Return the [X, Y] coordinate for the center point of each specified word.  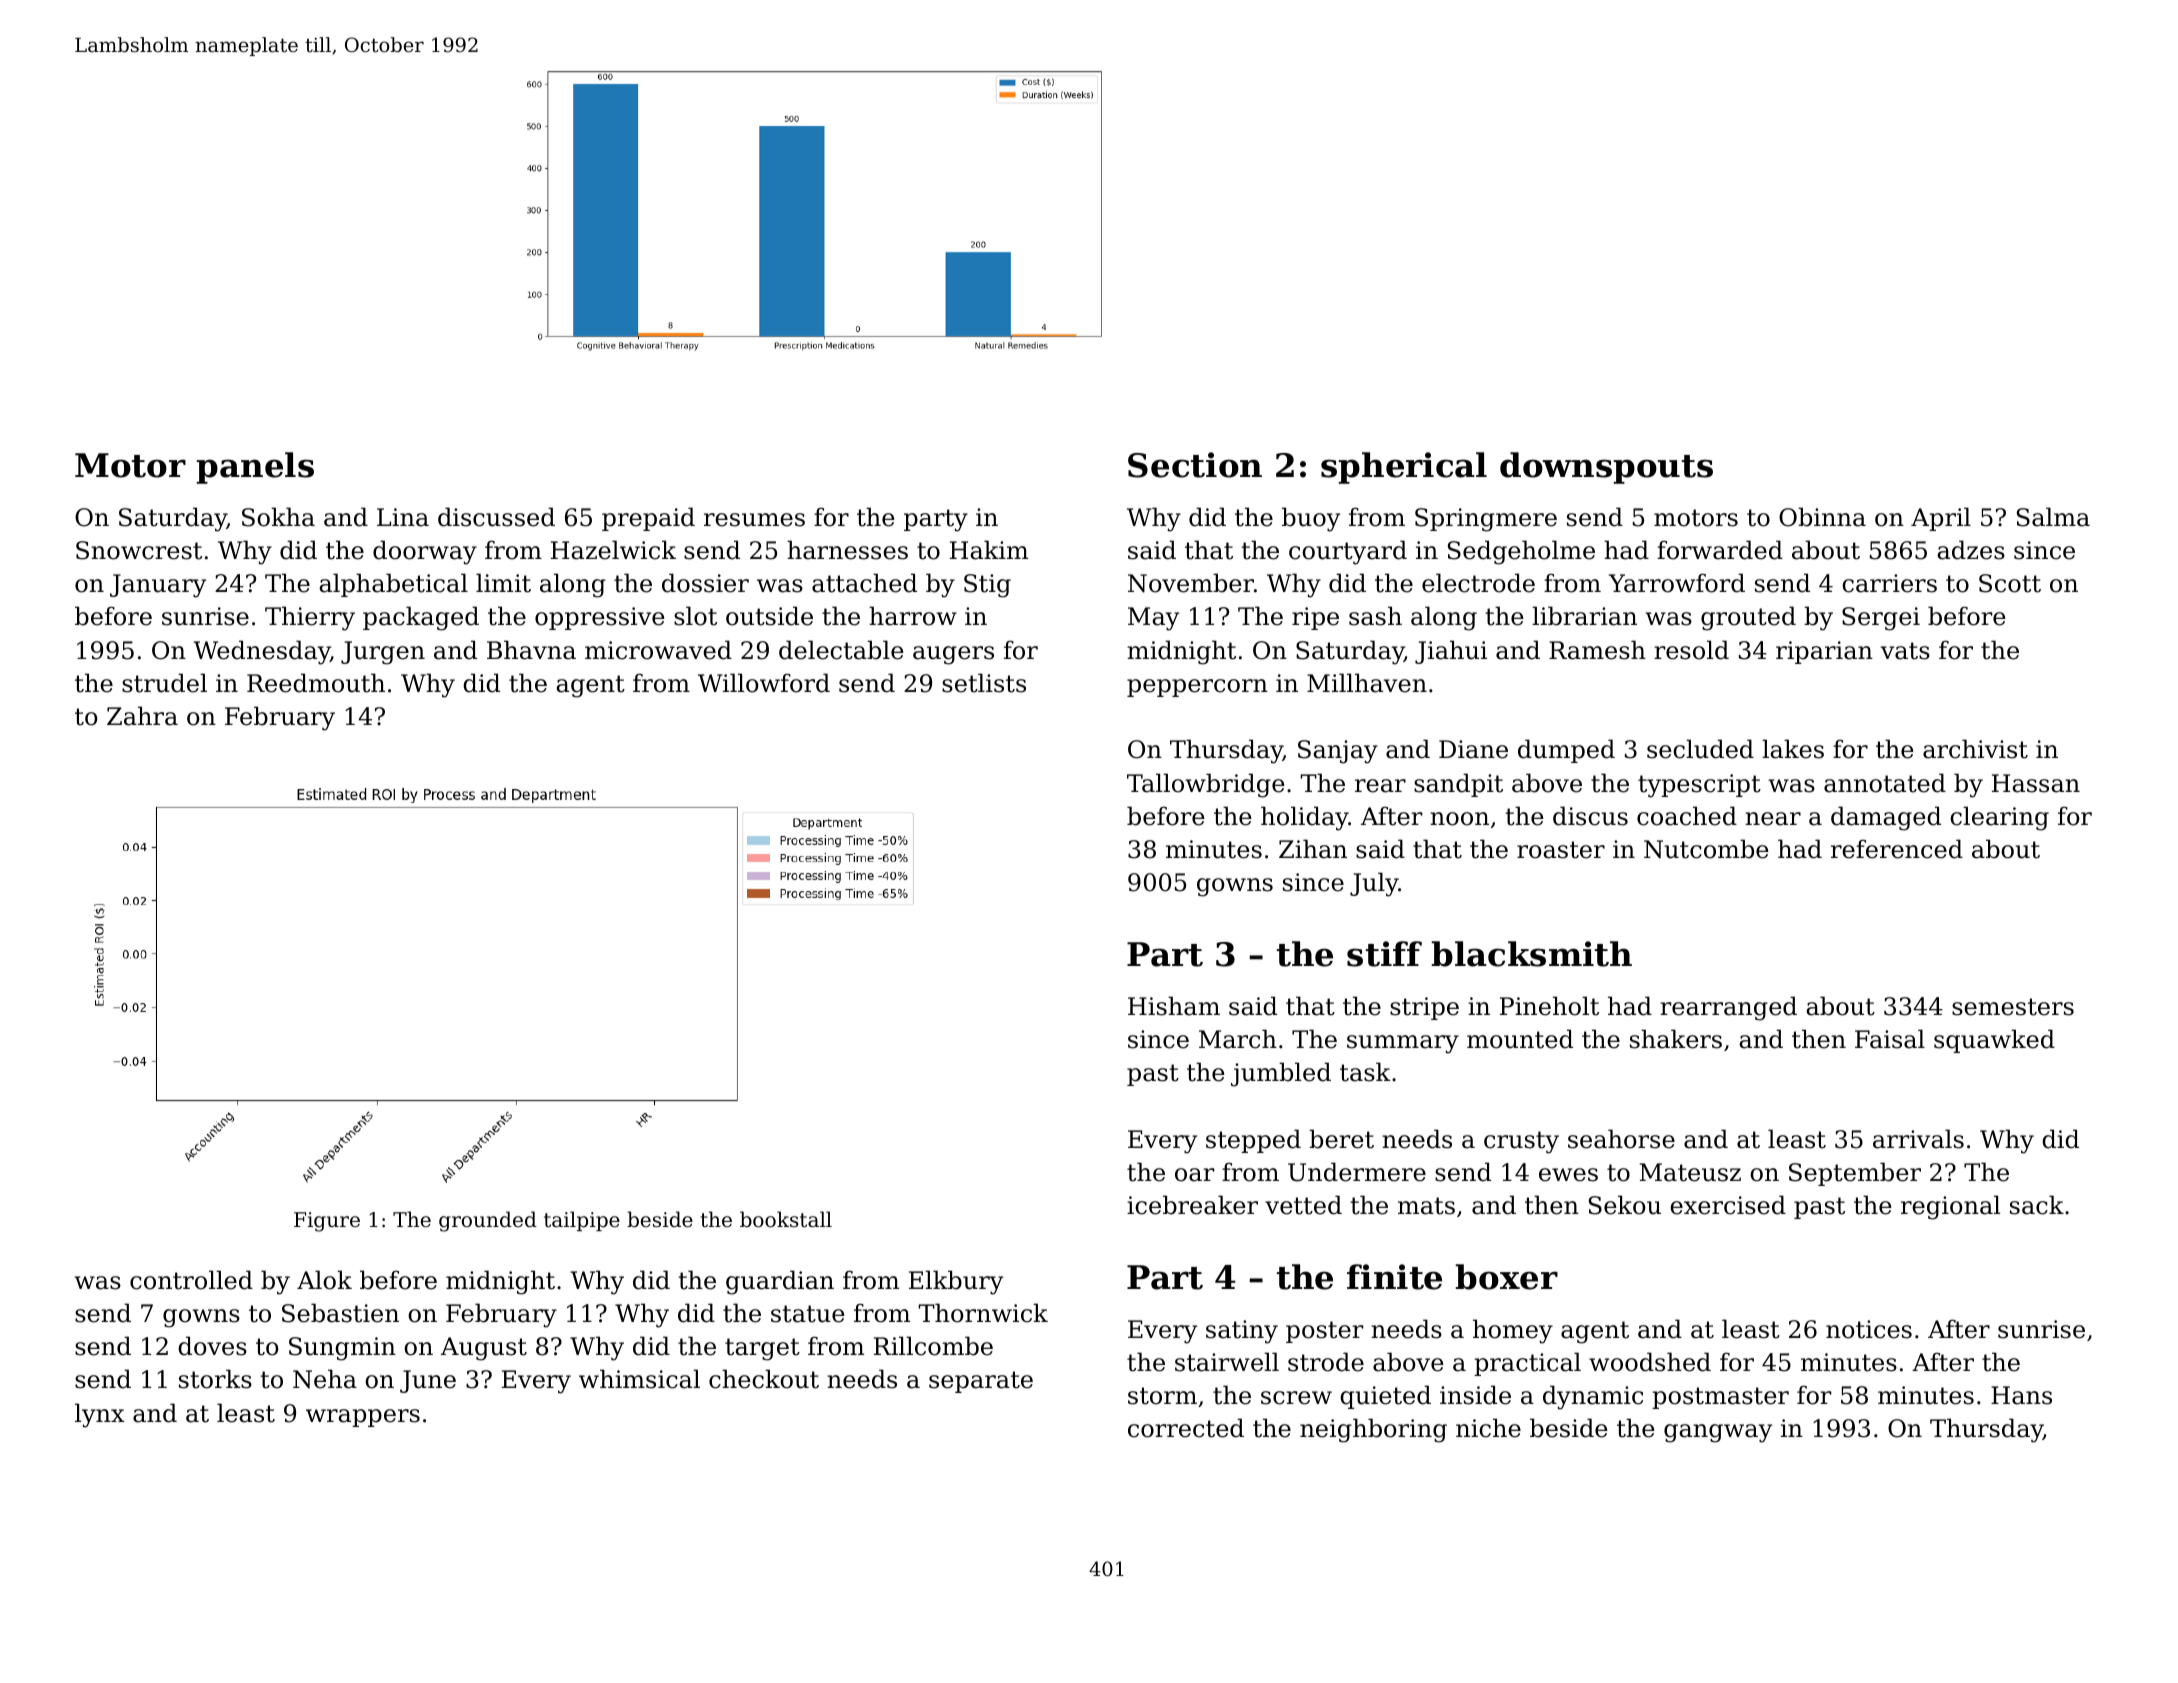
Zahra [142, 716]
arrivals [1918, 1139]
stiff [1384, 954]
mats [1426, 1206]
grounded [488, 1221]
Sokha [278, 517]
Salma [2053, 517]
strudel [164, 683]
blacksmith [1531, 954]
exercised [1728, 1205]
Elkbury [956, 1282]
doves [212, 1346]
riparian [1824, 652]
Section [1195, 465]
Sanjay [1338, 752]
